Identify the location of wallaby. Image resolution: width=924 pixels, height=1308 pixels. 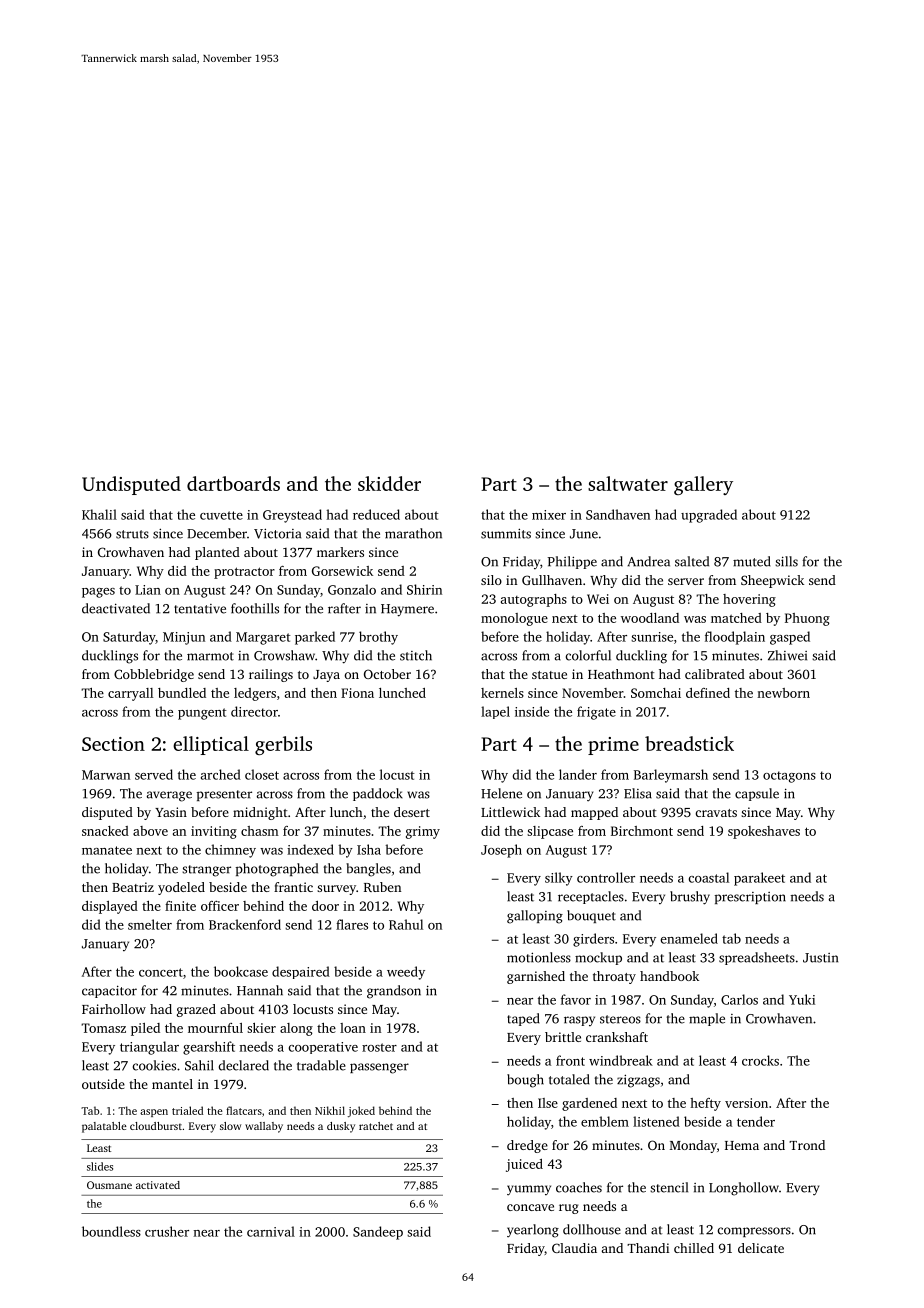
(264, 1127).
